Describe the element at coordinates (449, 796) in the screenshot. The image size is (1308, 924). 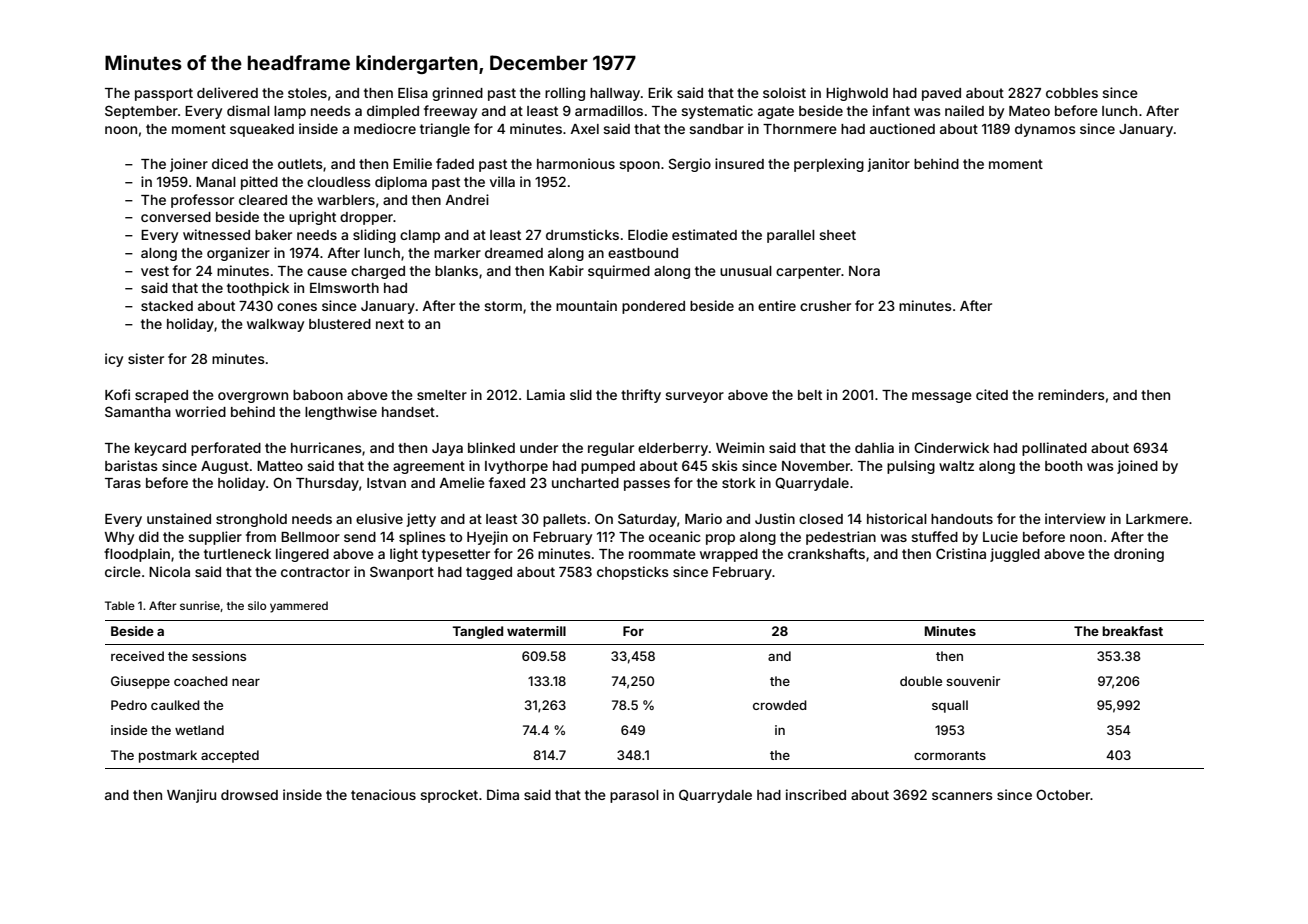
I see `sprocket` at that location.
